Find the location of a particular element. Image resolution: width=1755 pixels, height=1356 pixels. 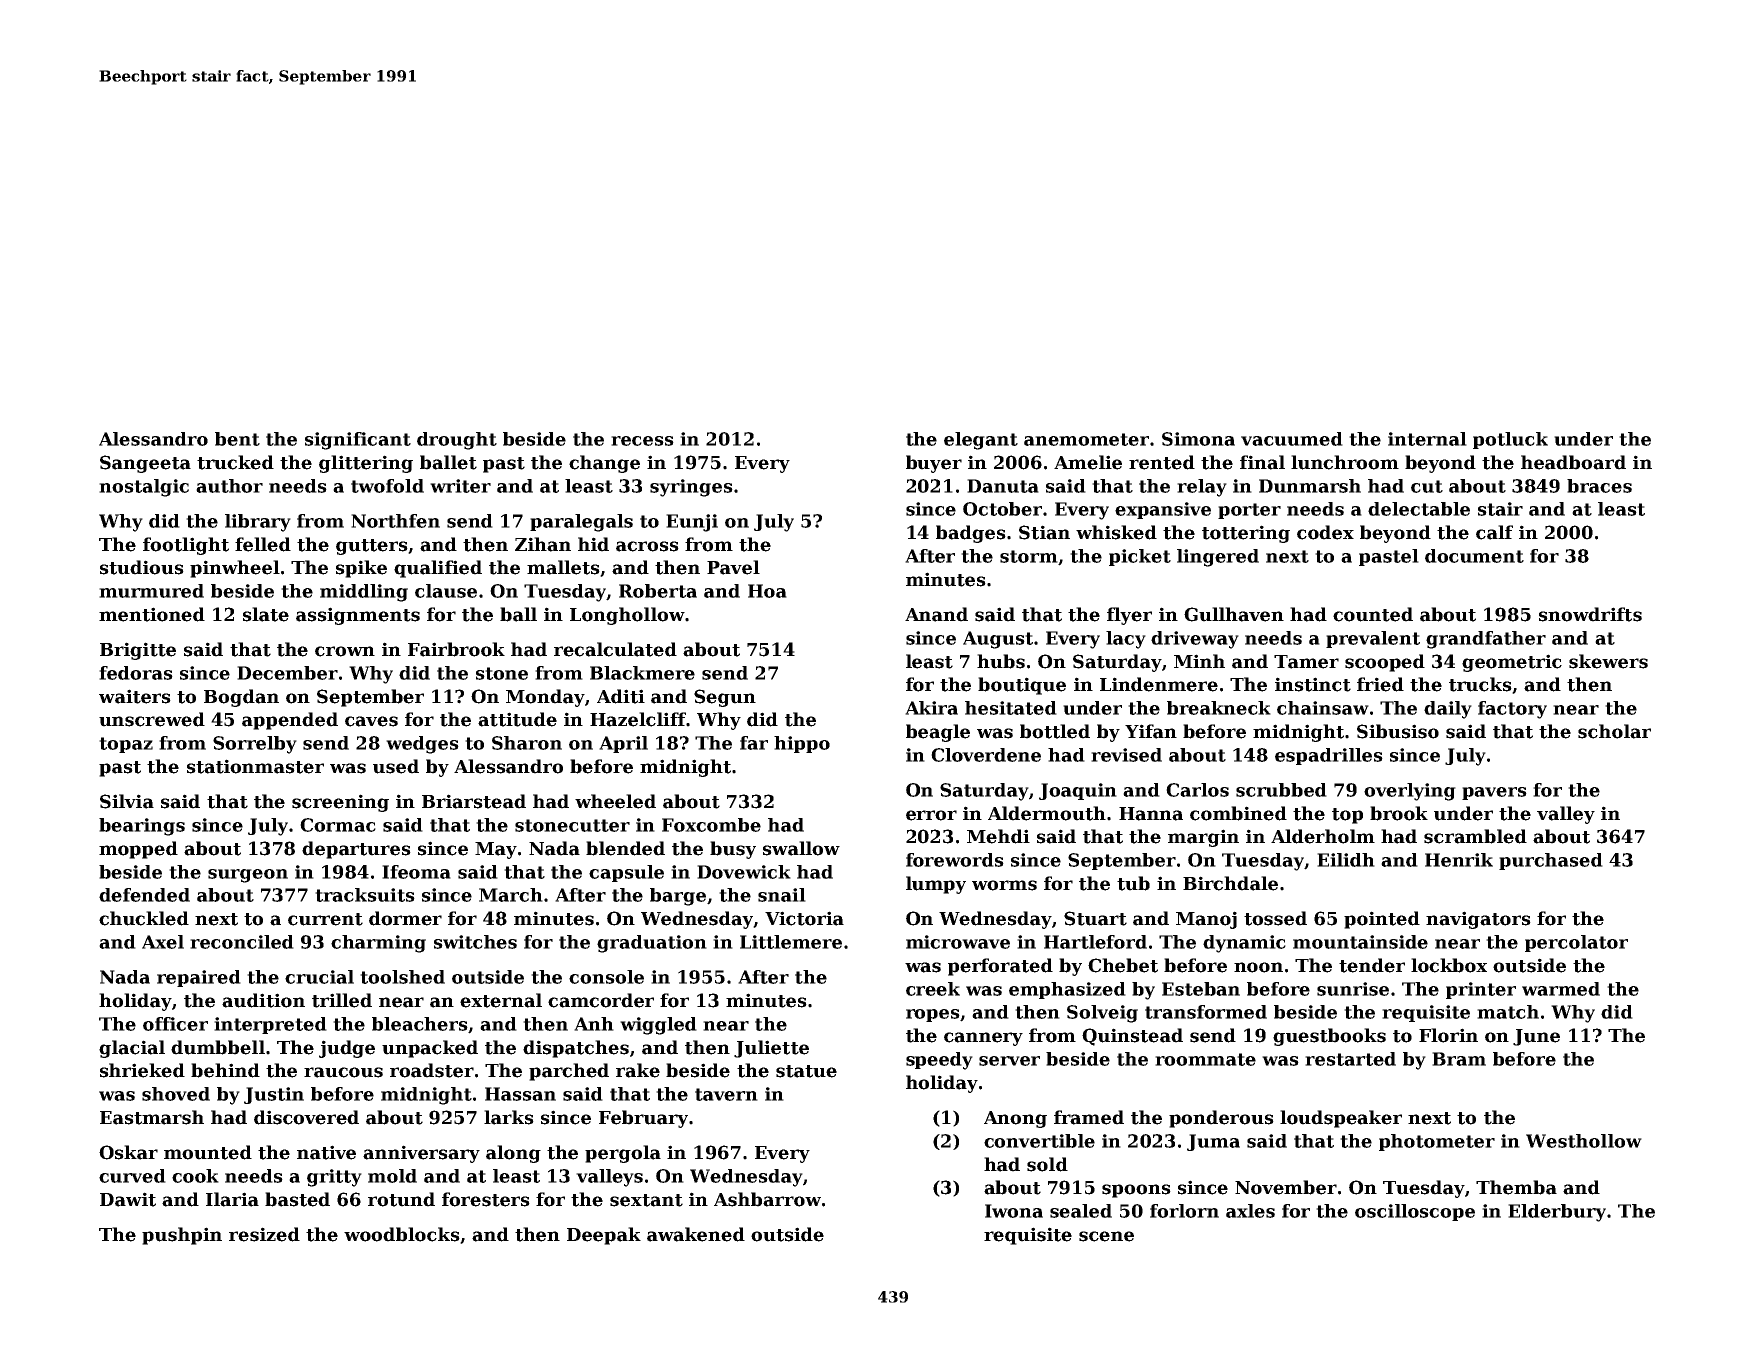

lockbox is located at coordinates (1449, 965).
